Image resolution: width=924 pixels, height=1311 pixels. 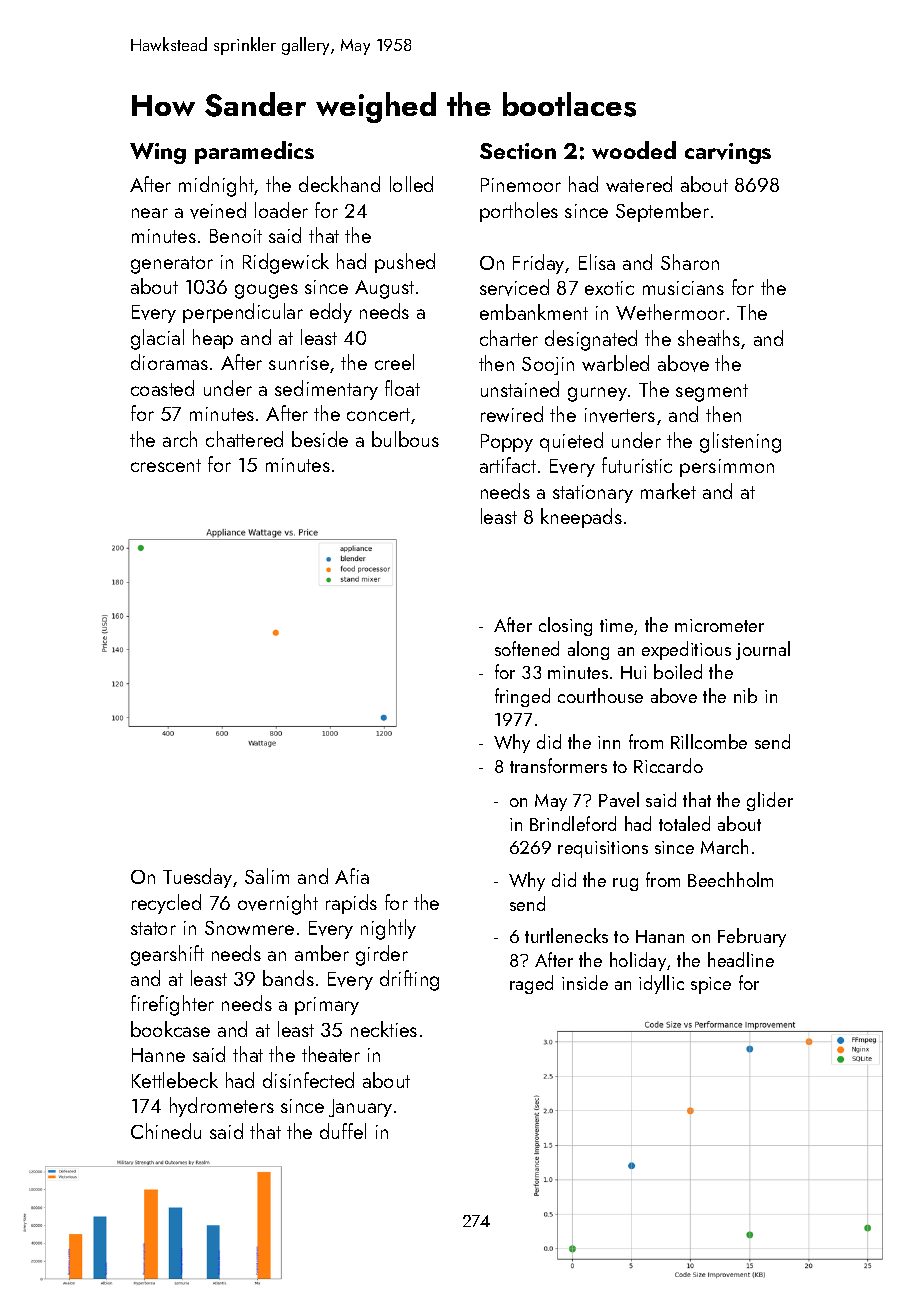 What do you see at coordinates (615, 363) in the image?
I see `warbled` at bounding box center [615, 363].
